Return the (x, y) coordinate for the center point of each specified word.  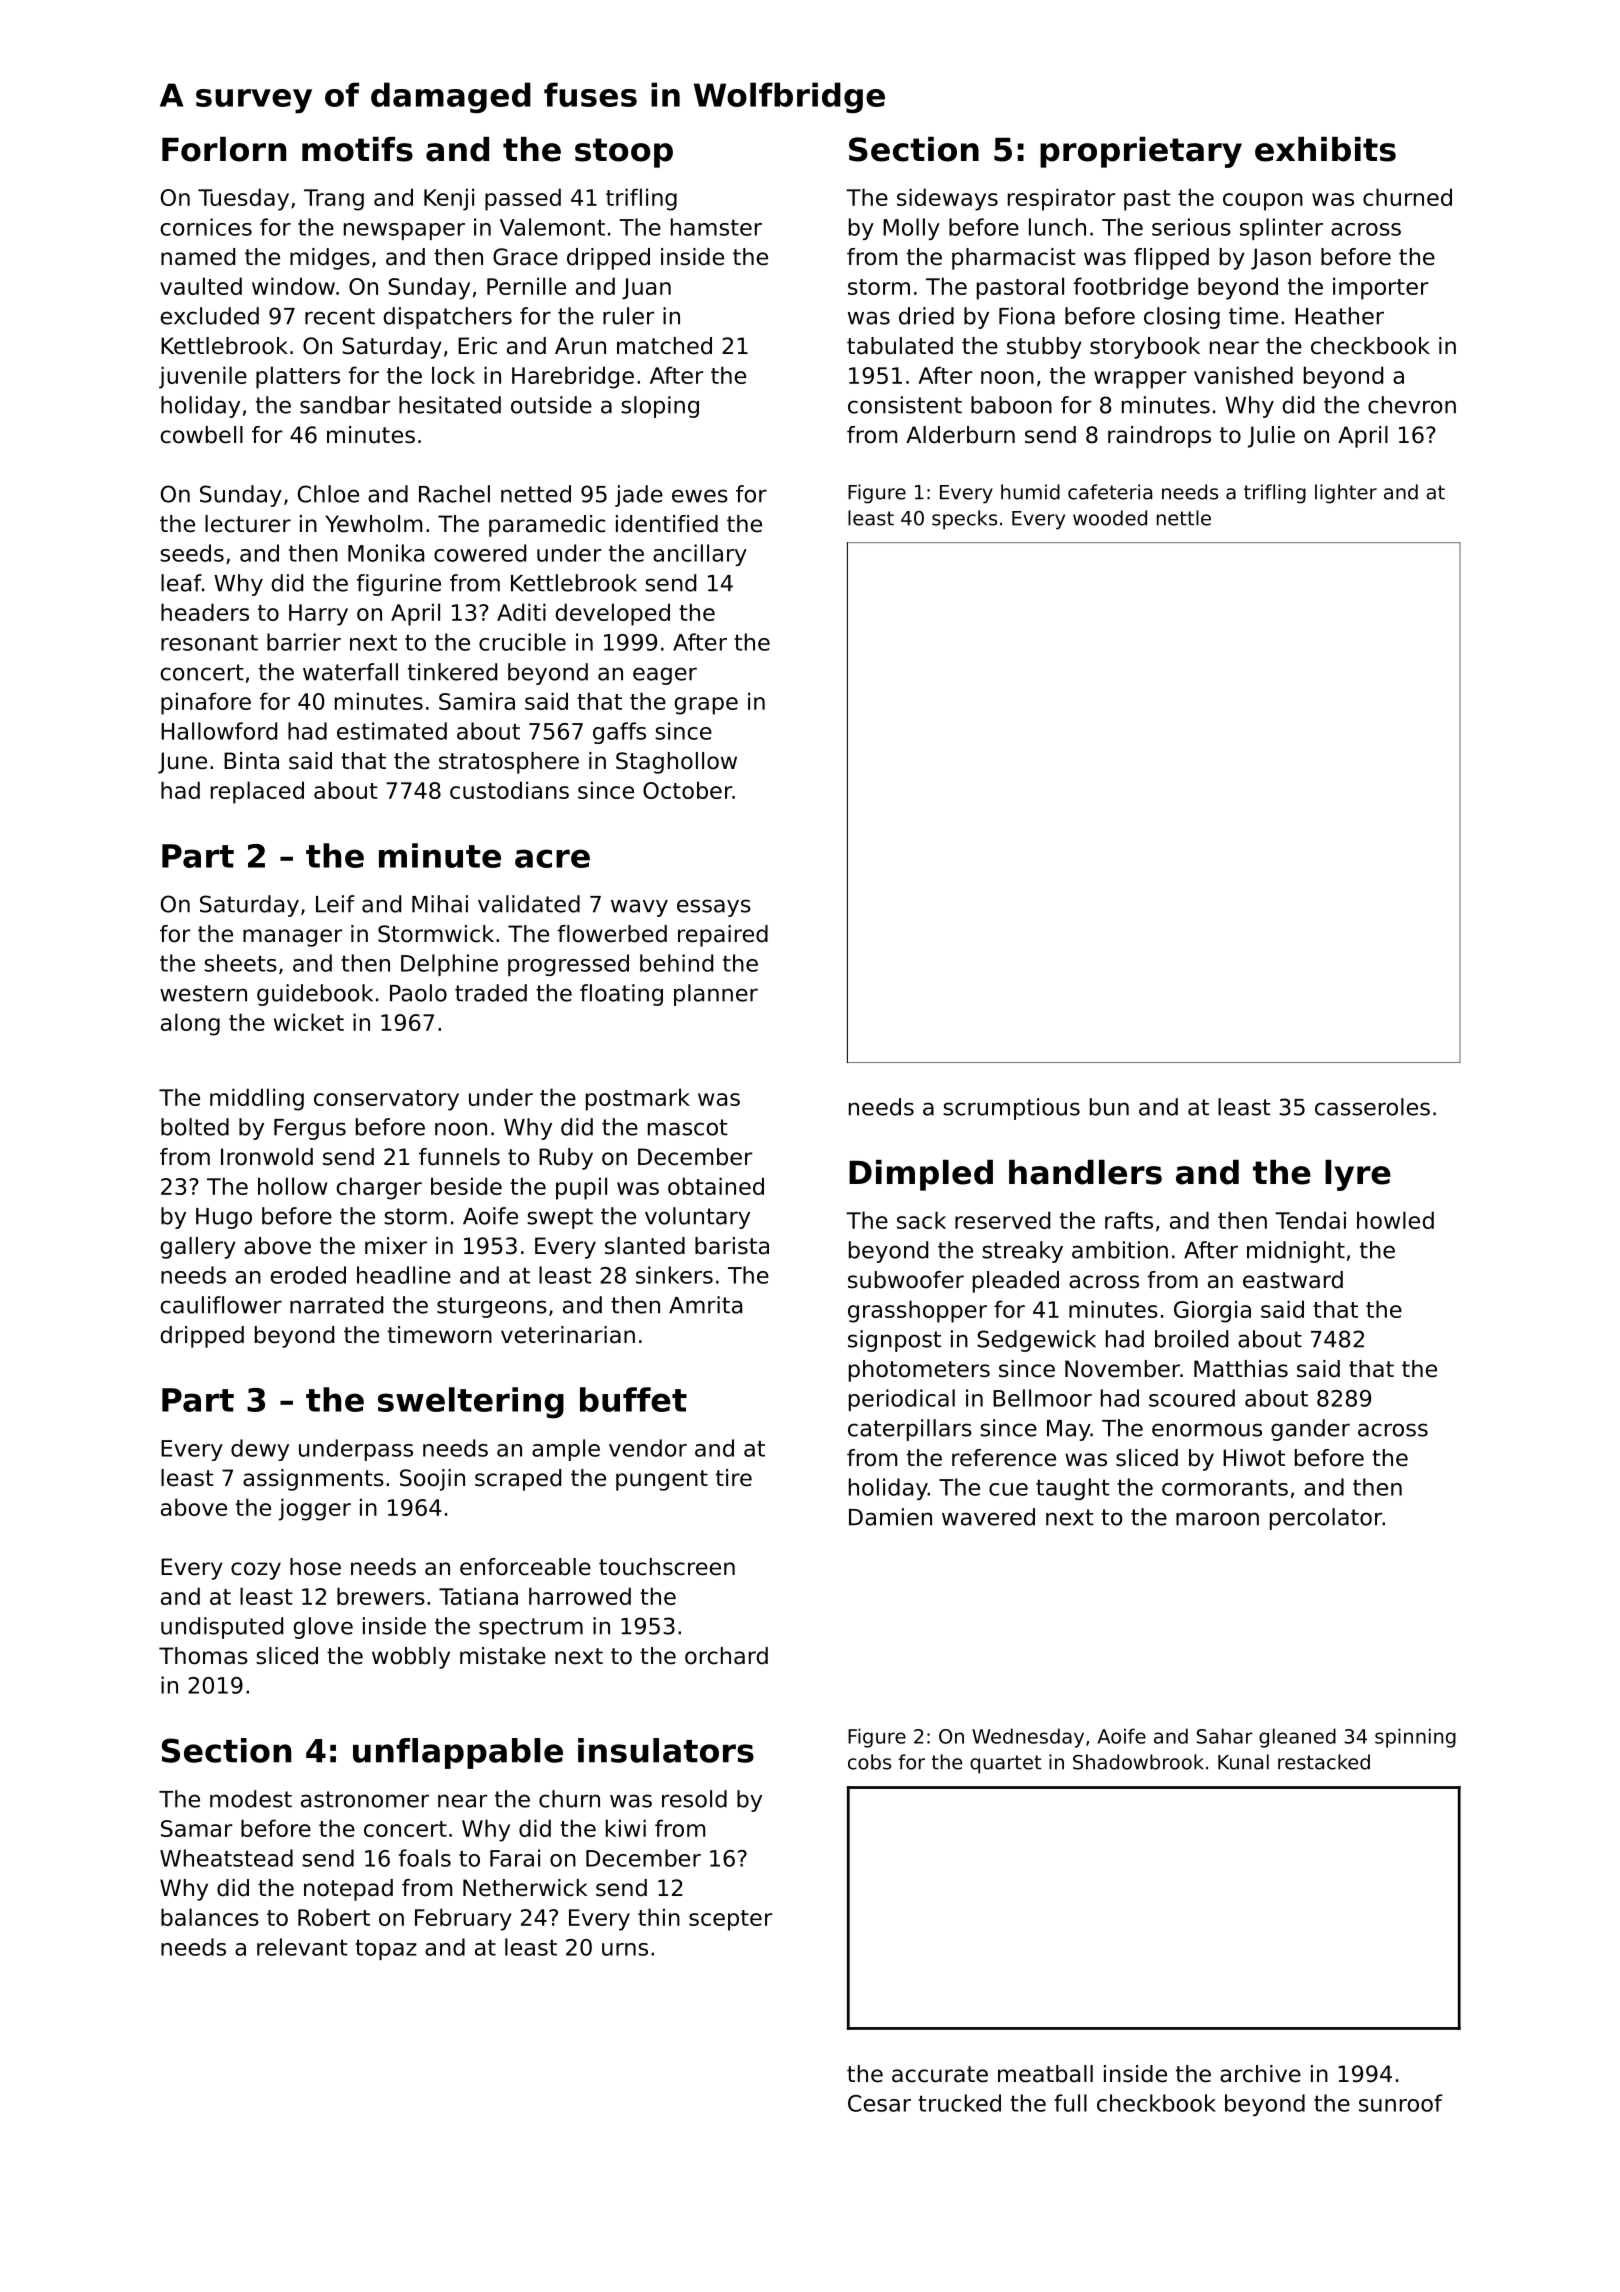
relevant (302, 1947)
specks (964, 520)
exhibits (1325, 149)
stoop (624, 153)
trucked (959, 2103)
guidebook (315, 995)
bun (1109, 1107)
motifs (357, 149)
